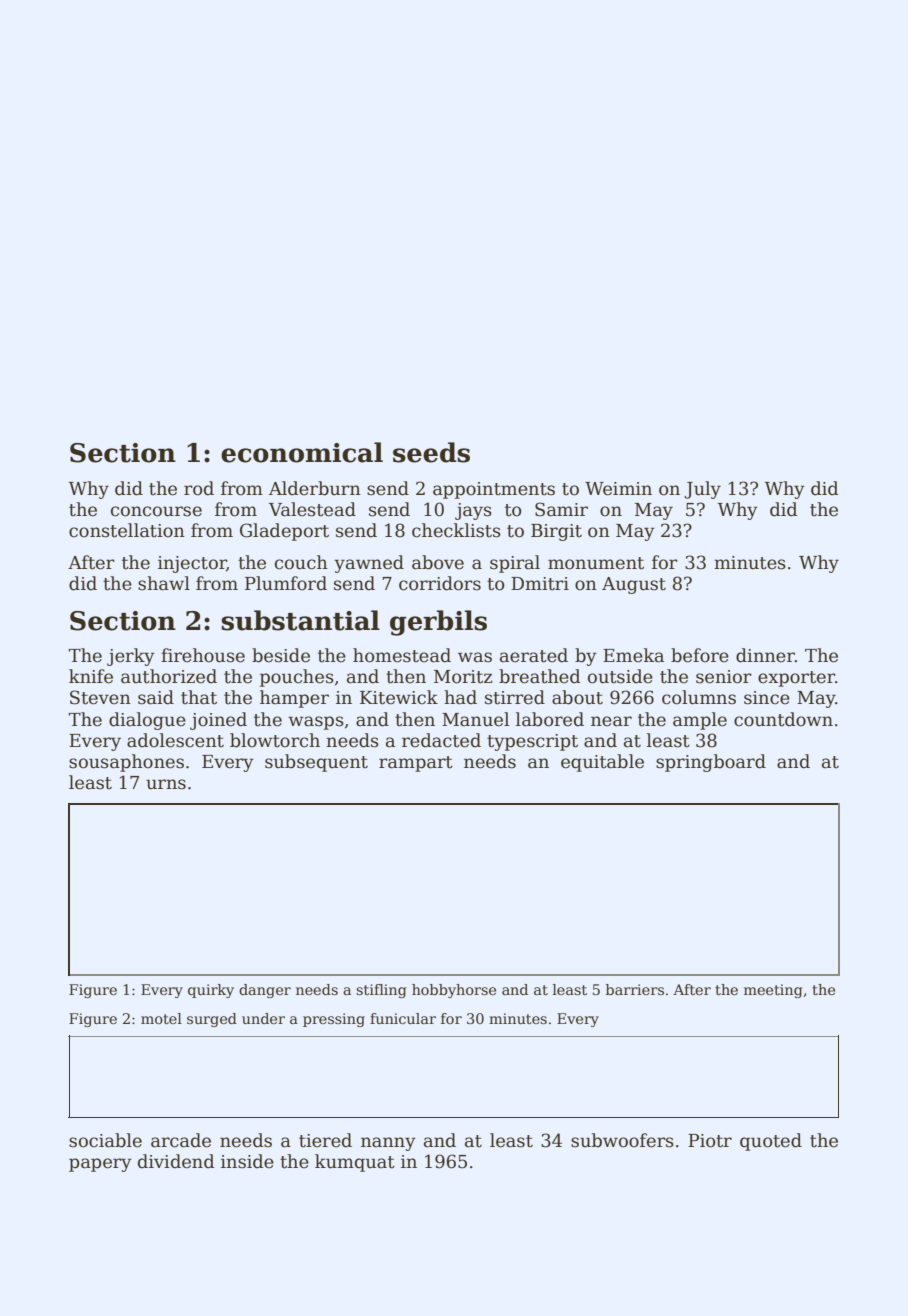 The width and height of the document is (908, 1316). I want to click on papery, so click(100, 1165).
